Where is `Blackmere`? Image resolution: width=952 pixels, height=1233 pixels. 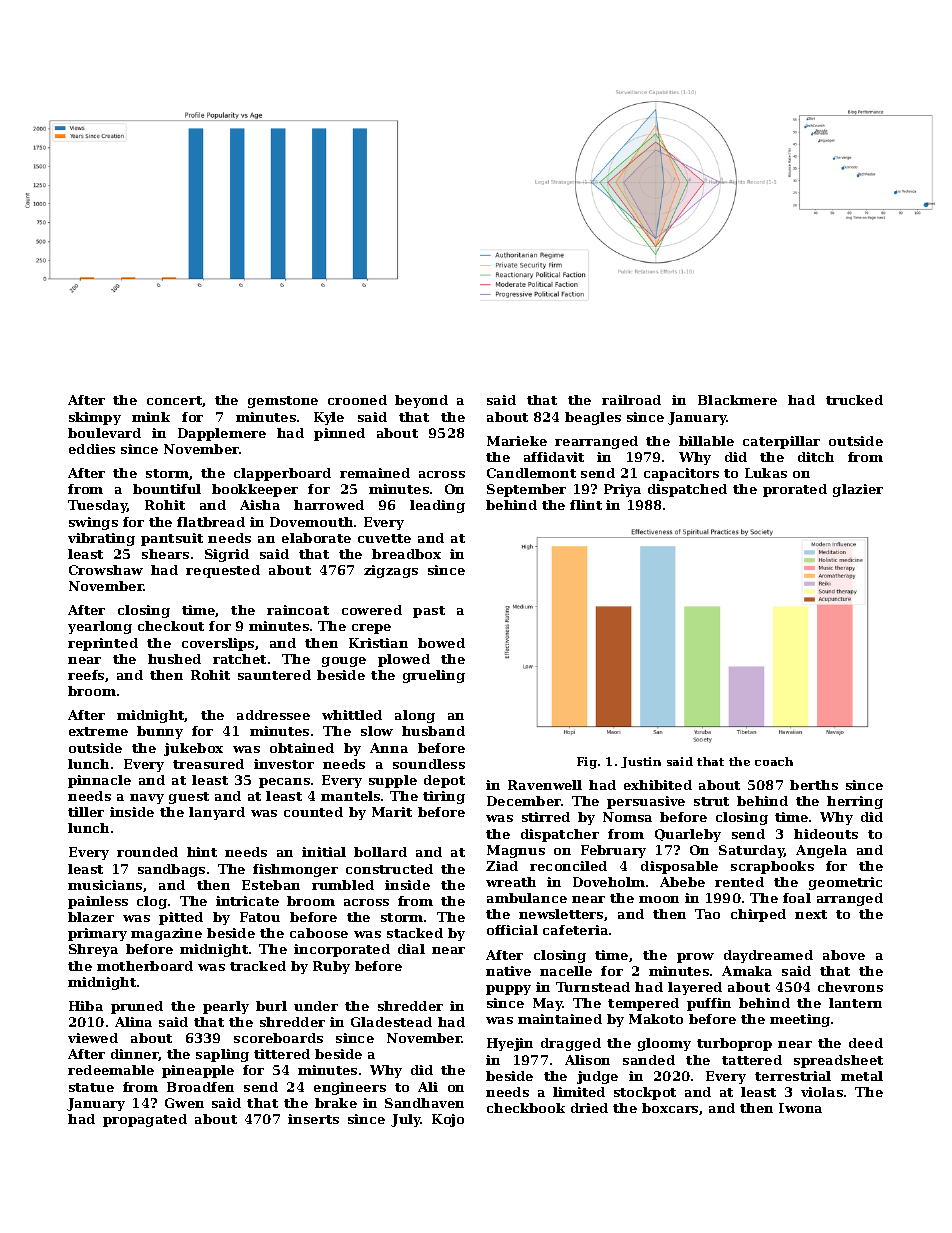 Blackmere is located at coordinates (737, 400).
